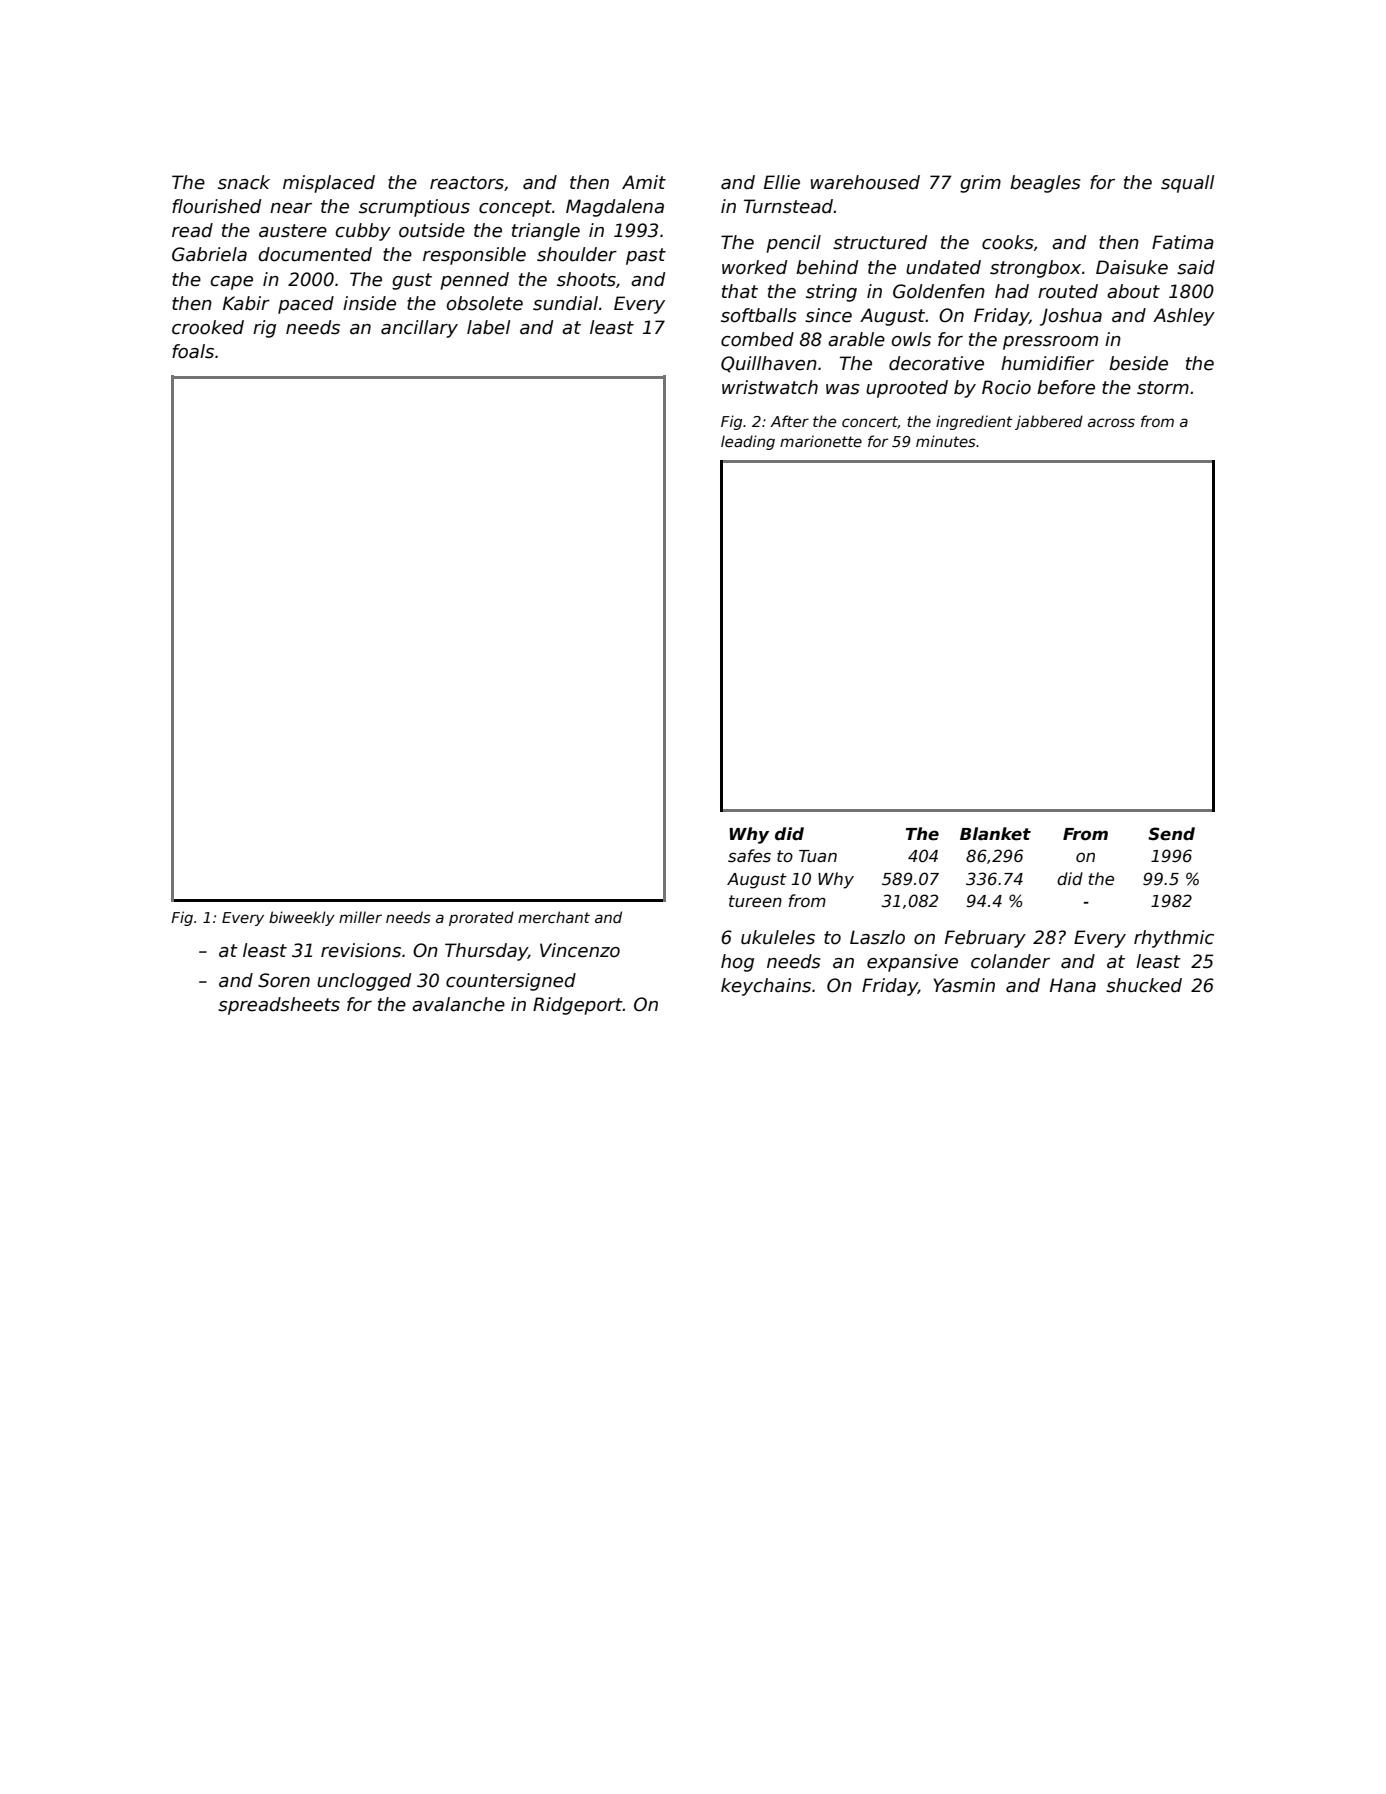 The height and width of the image is (1794, 1386). Describe the element at coordinates (748, 442) in the image. I see `leading` at that location.
